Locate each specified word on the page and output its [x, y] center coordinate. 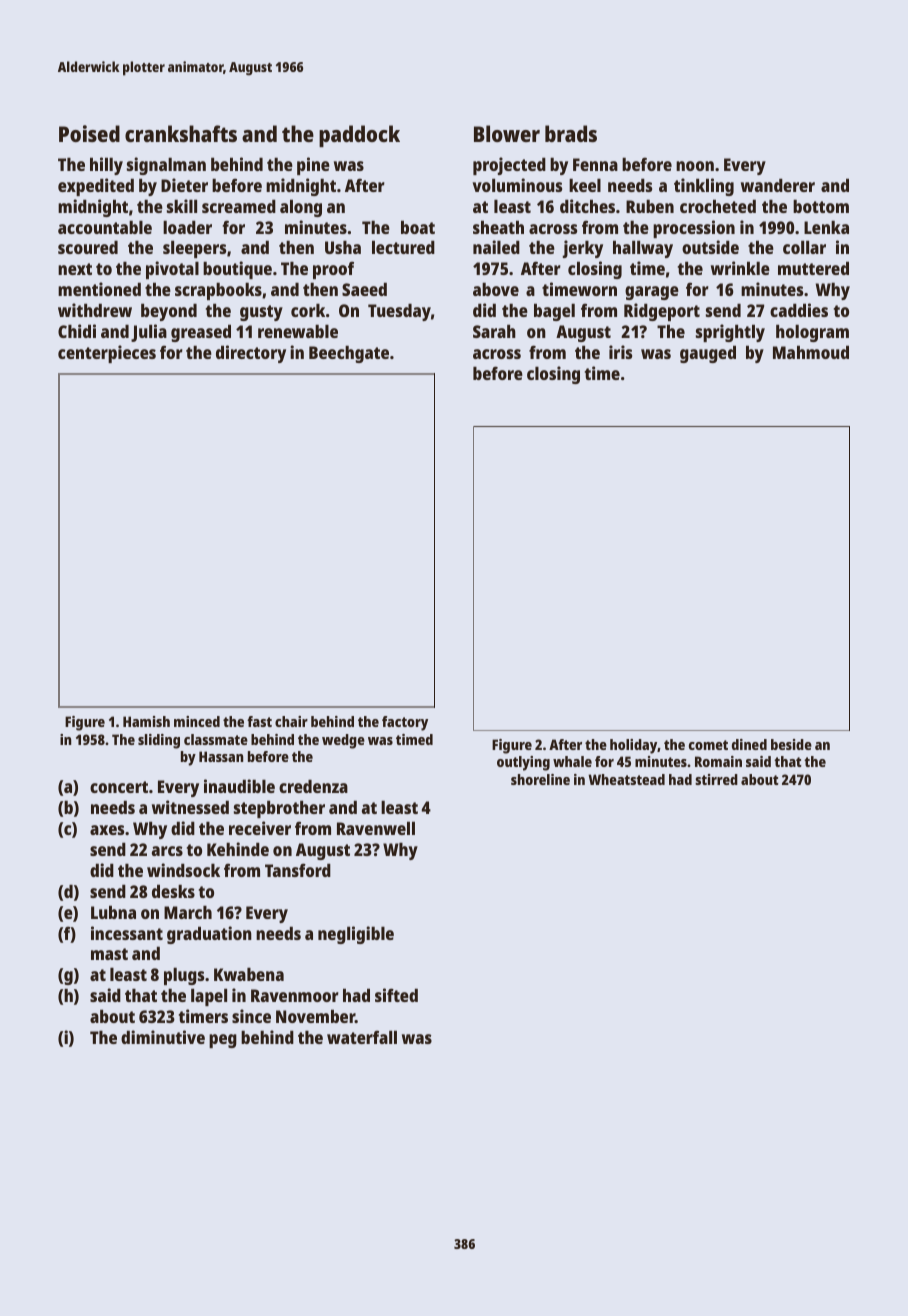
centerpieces [107, 354]
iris [620, 352]
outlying [523, 763]
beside [791, 744]
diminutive [163, 1037]
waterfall [362, 1037]
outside [710, 247]
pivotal [172, 270]
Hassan [221, 756]
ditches [587, 206]
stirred [716, 779]
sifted [396, 995]
